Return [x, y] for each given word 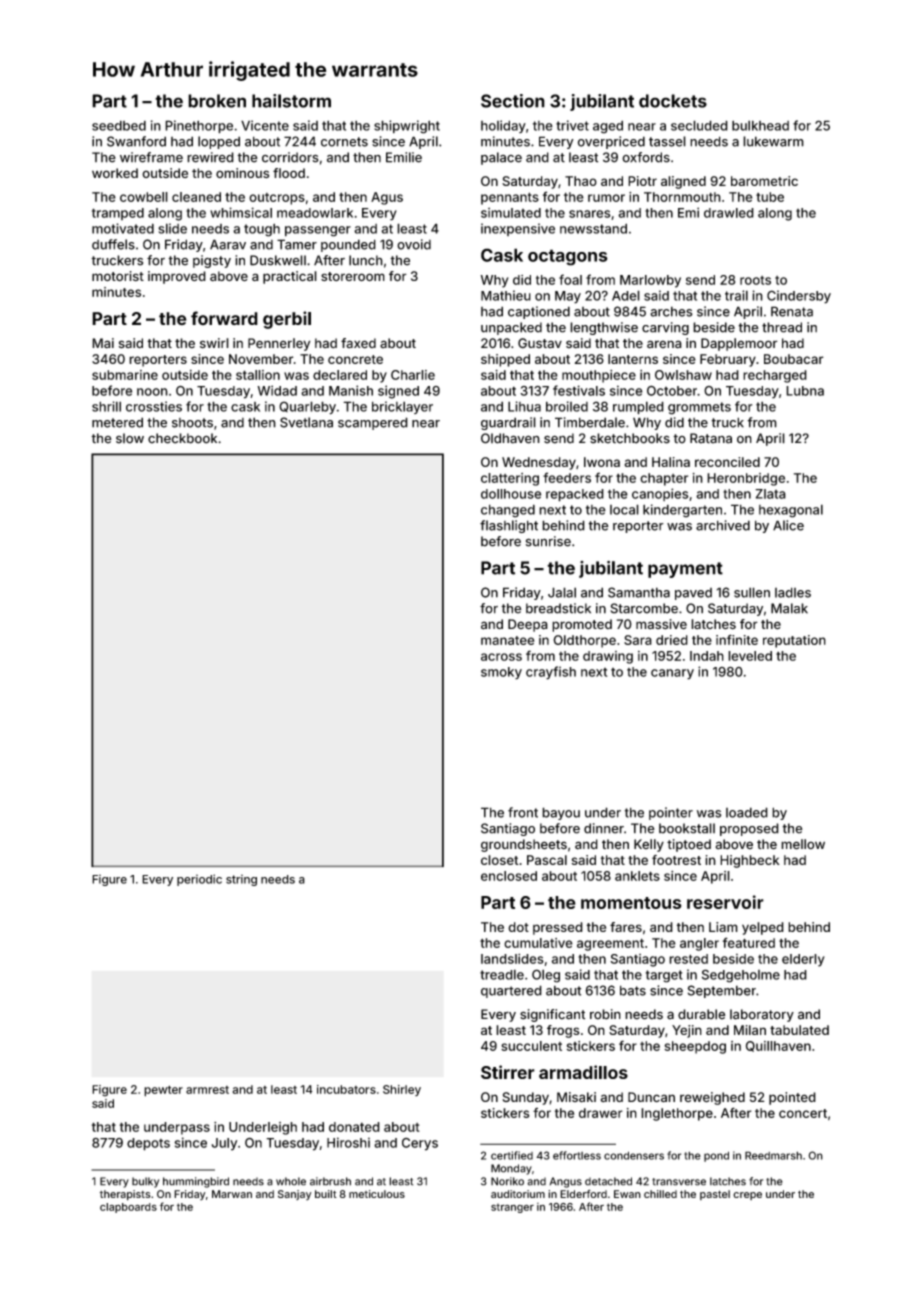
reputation [794, 641]
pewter [163, 1091]
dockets [673, 101]
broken [217, 101]
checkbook [182, 438]
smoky [501, 673]
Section [513, 101]
